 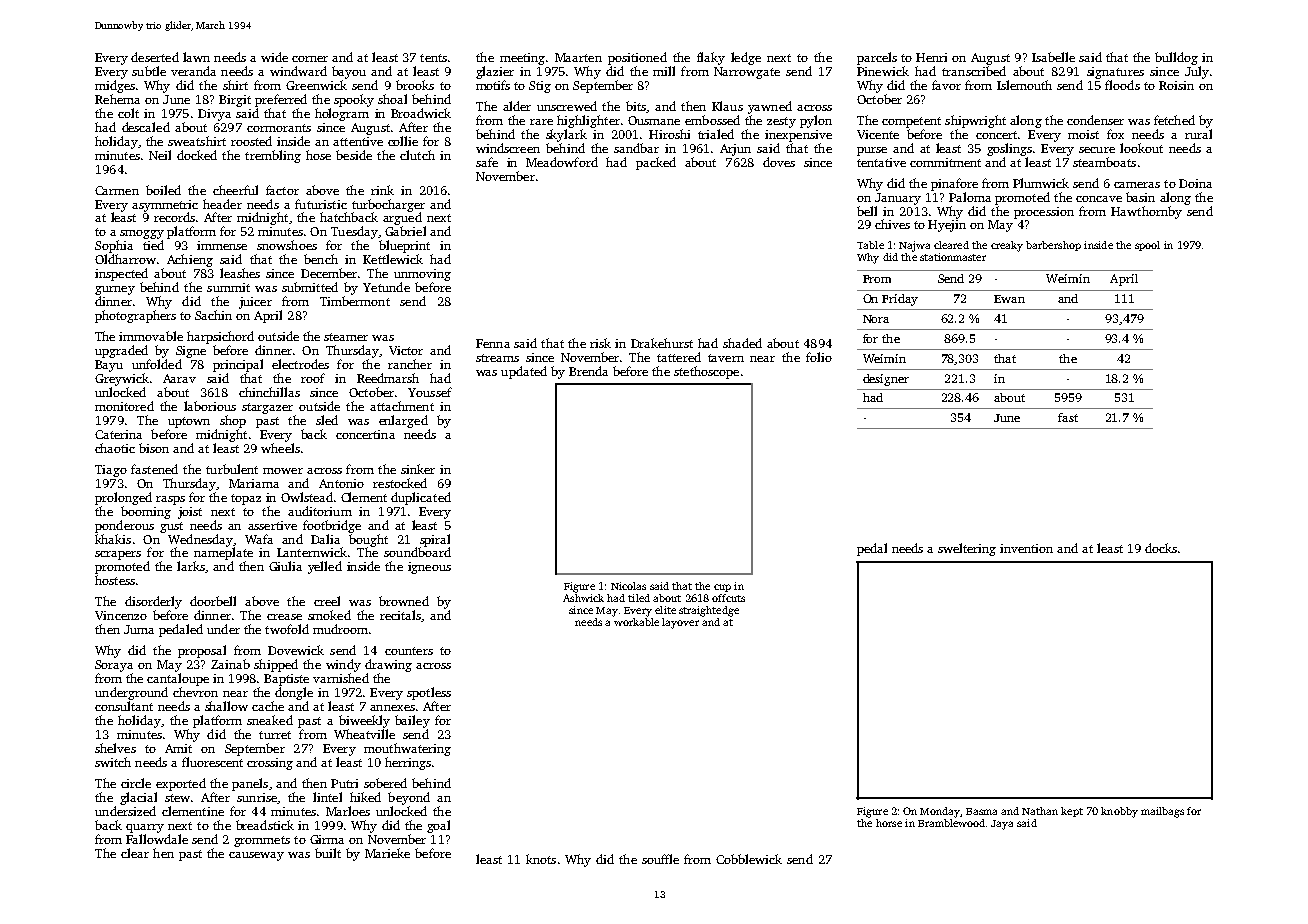 I want to click on risk, so click(x=600, y=343).
